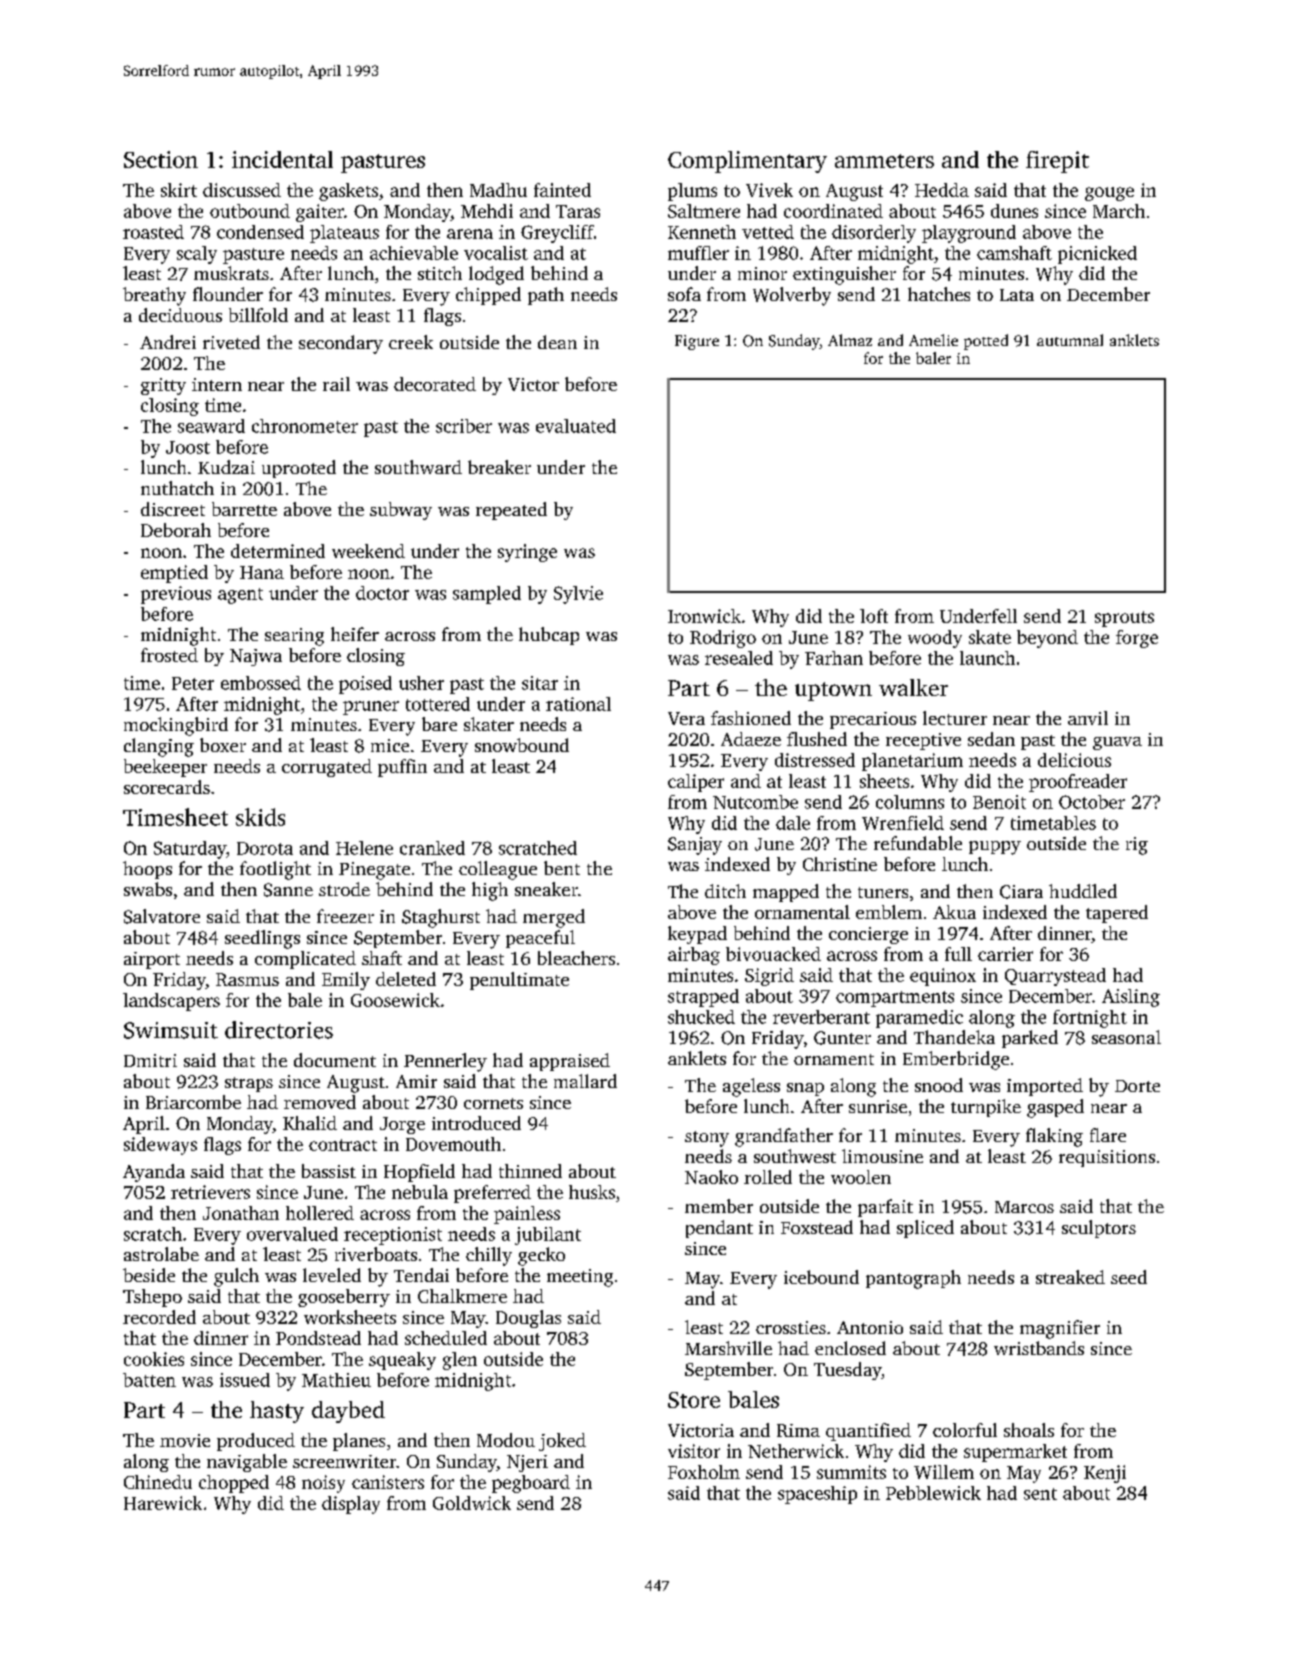 Image resolution: width=1289 pixels, height=1669 pixels. I want to click on meeting, so click(580, 1278).
